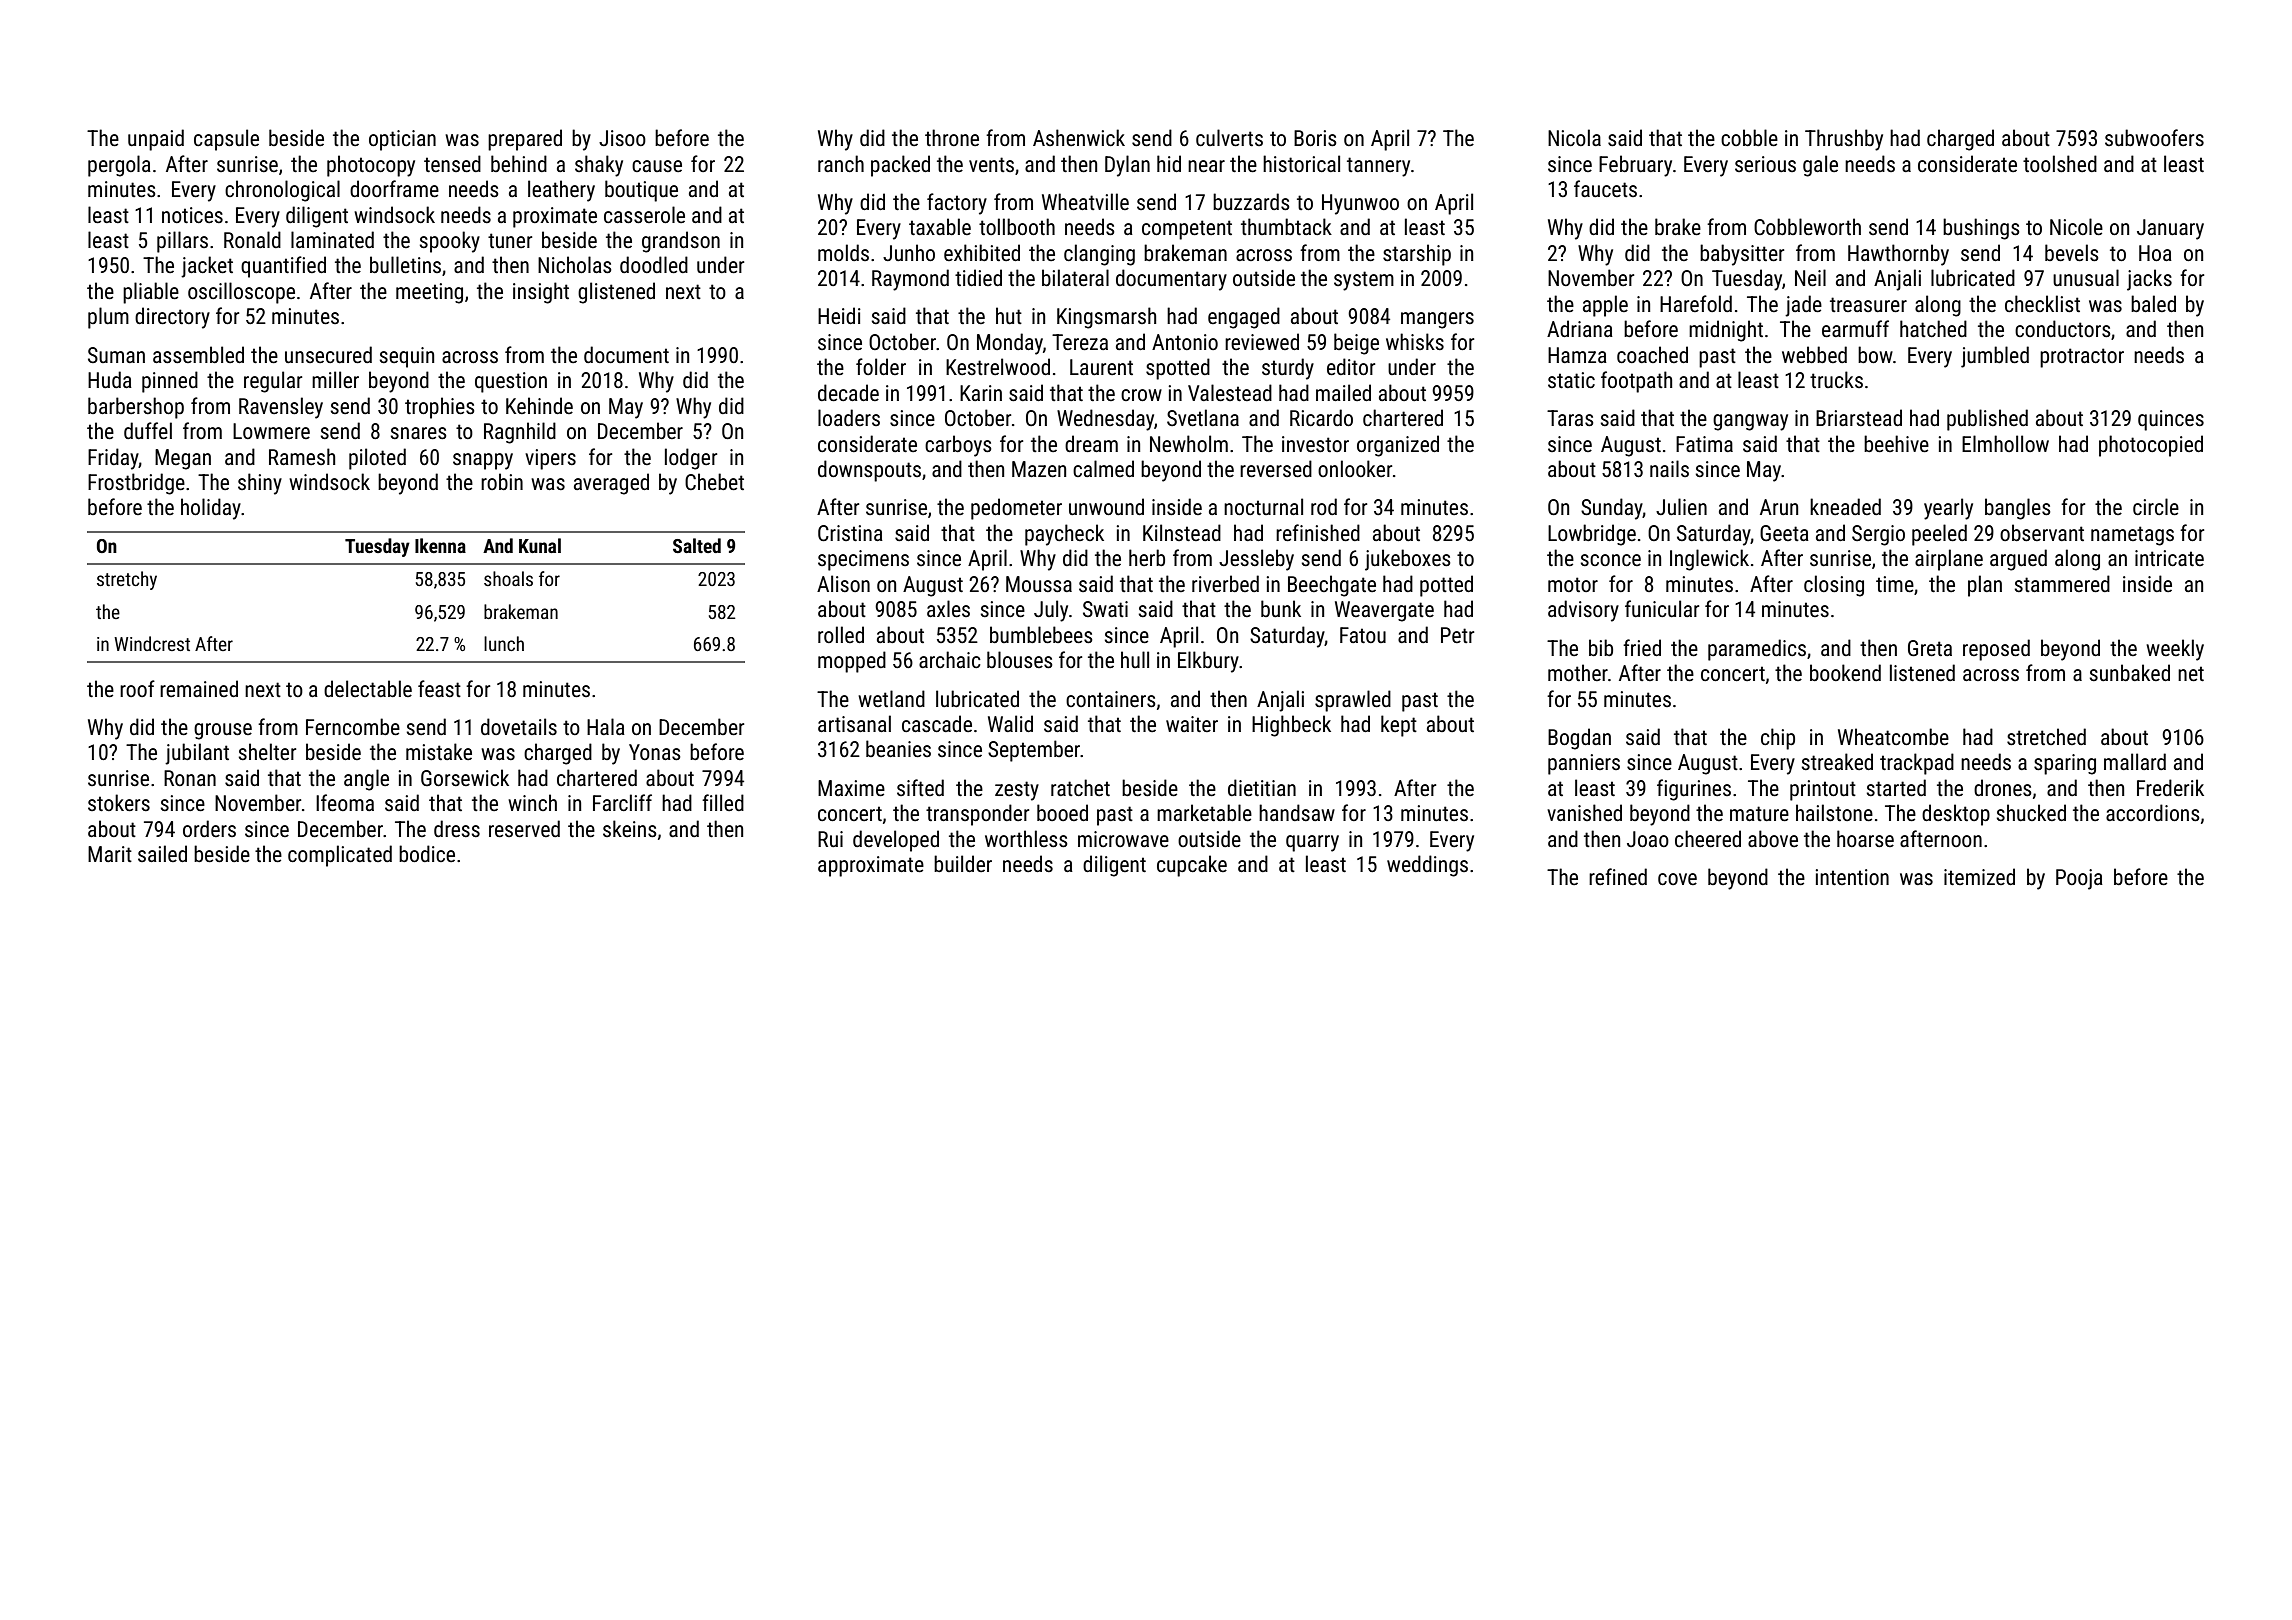 This screenshot has height=1620, width=2292. Describe the element at coordinates (1192, 866) in the screenshot. I see `cupcake` at that location.
